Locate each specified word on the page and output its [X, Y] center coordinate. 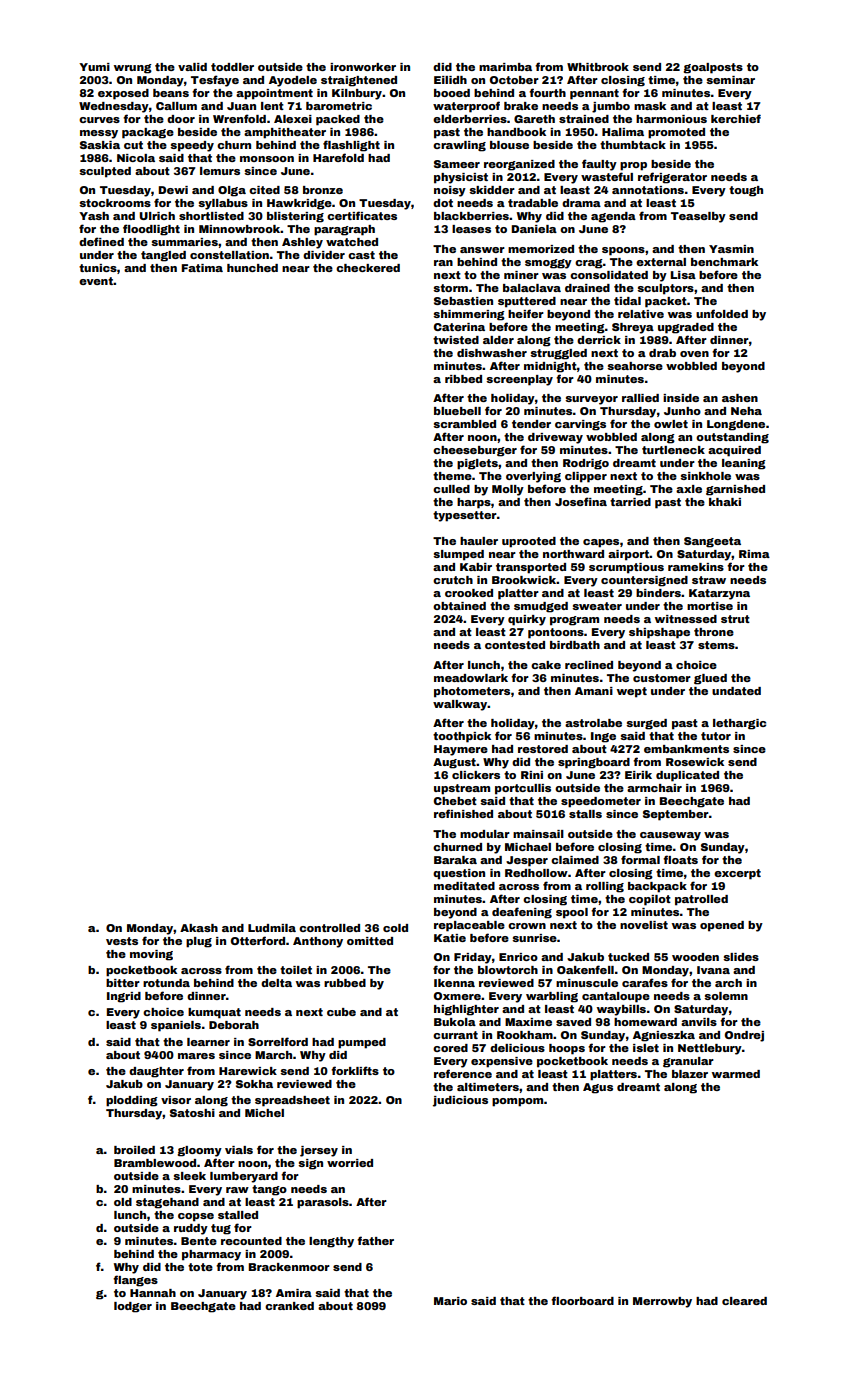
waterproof [466, 107]
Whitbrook [598, 67]
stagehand [167, 1203]
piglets [477, 464]
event [96, 281]
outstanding [732, 438]
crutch [453, 580]
